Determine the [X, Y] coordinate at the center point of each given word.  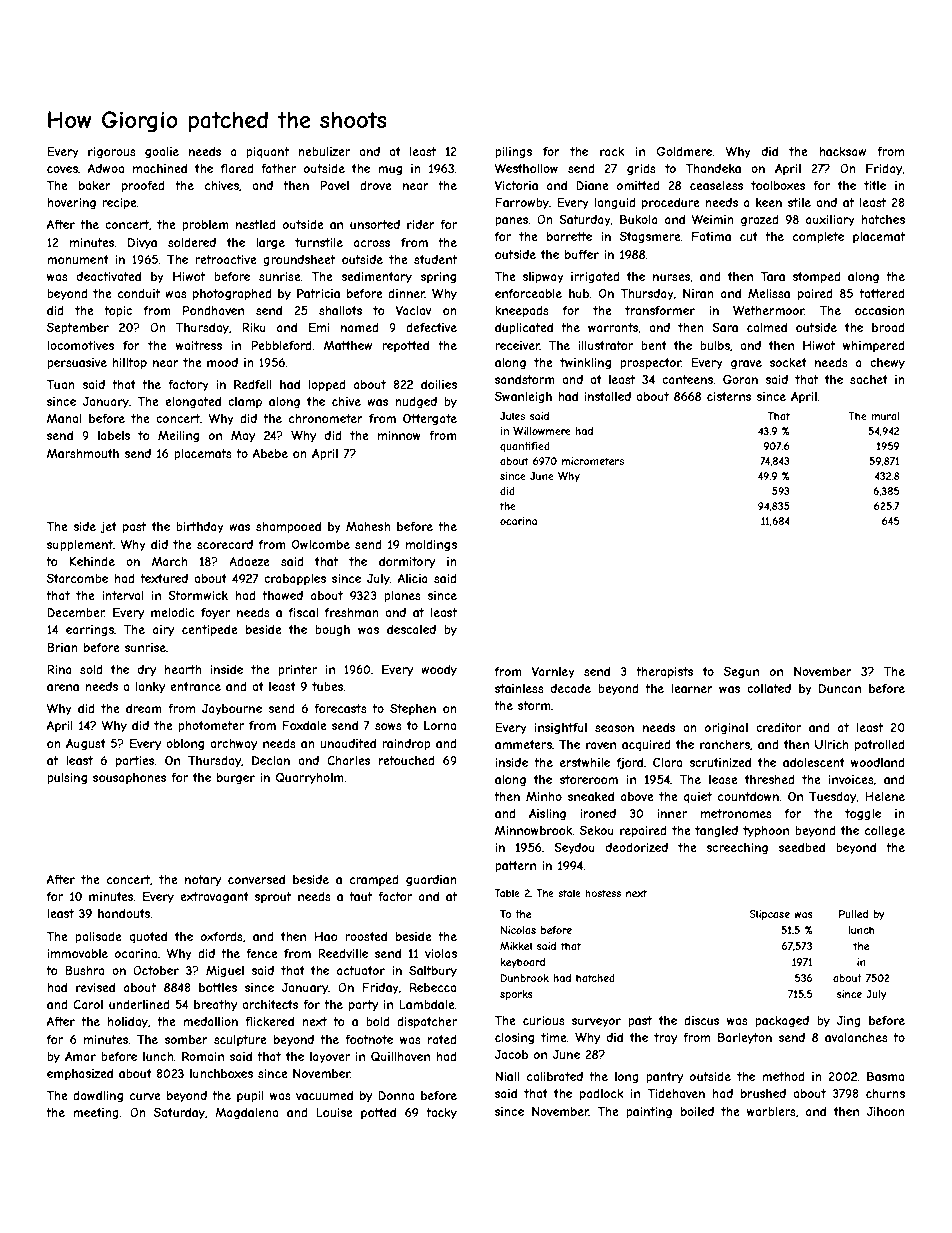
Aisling [547, 815]
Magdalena [246, 1114]
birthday [200, 528]
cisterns [729, 396]
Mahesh [368, 526]
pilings [513, 153]
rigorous [112, 153]
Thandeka [713, 168]
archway [233, 745]
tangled [716, 832]
